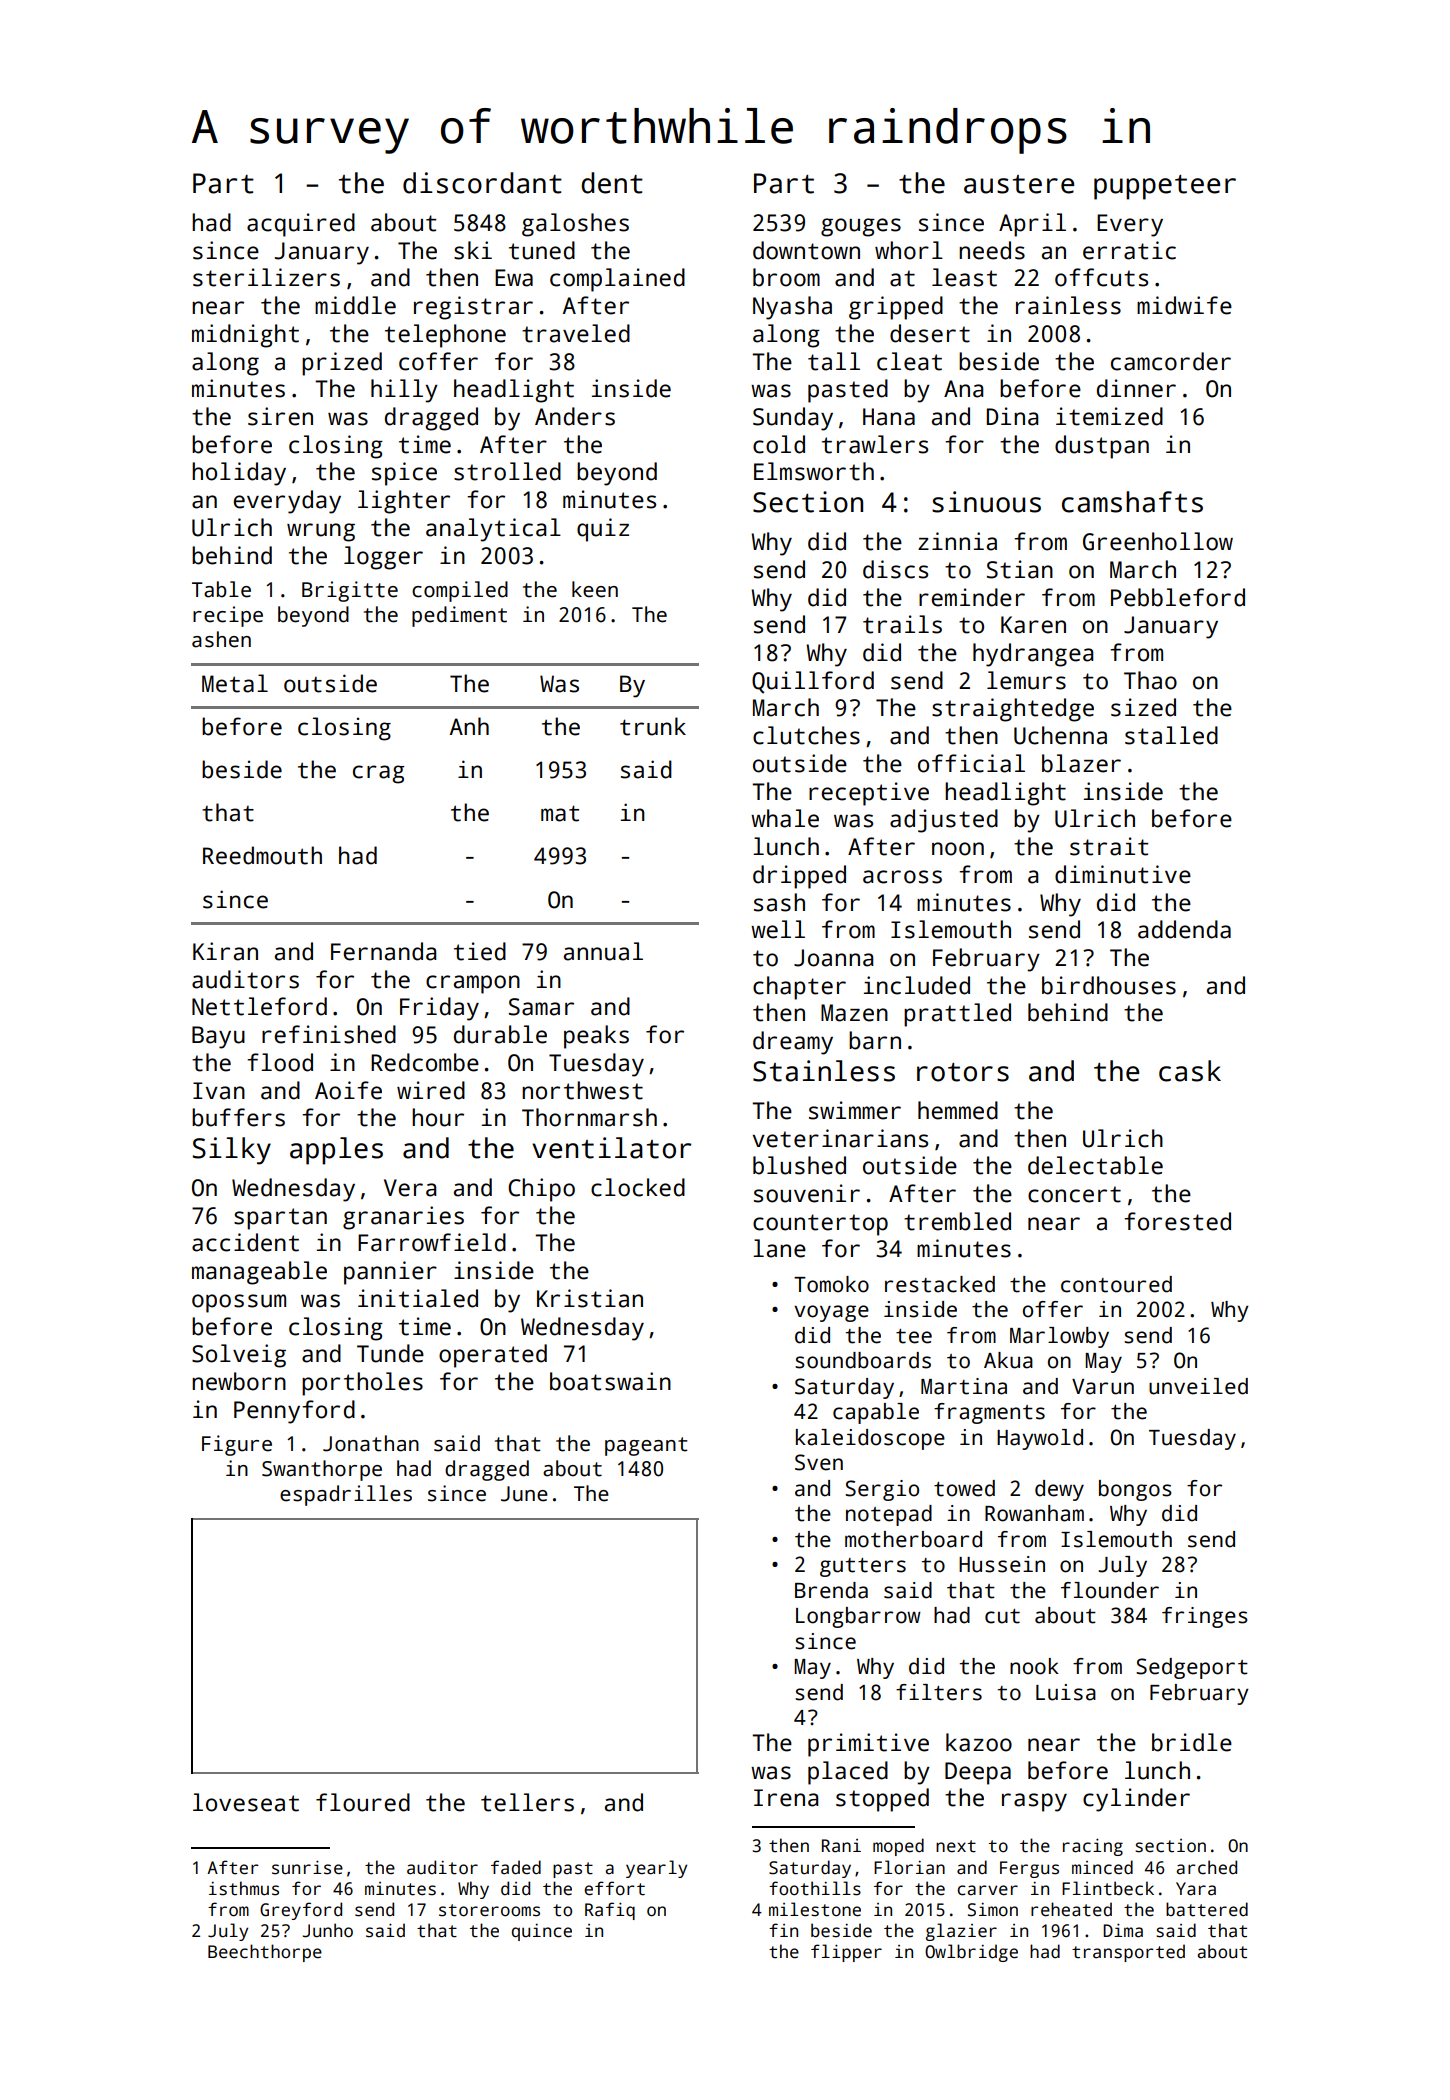 Image resolution: width=1450 pixels, height=2100 pixels. What do you see at coordinates (799, 988) in the page?
I see `chapter` at bounding box center [799, 988].
